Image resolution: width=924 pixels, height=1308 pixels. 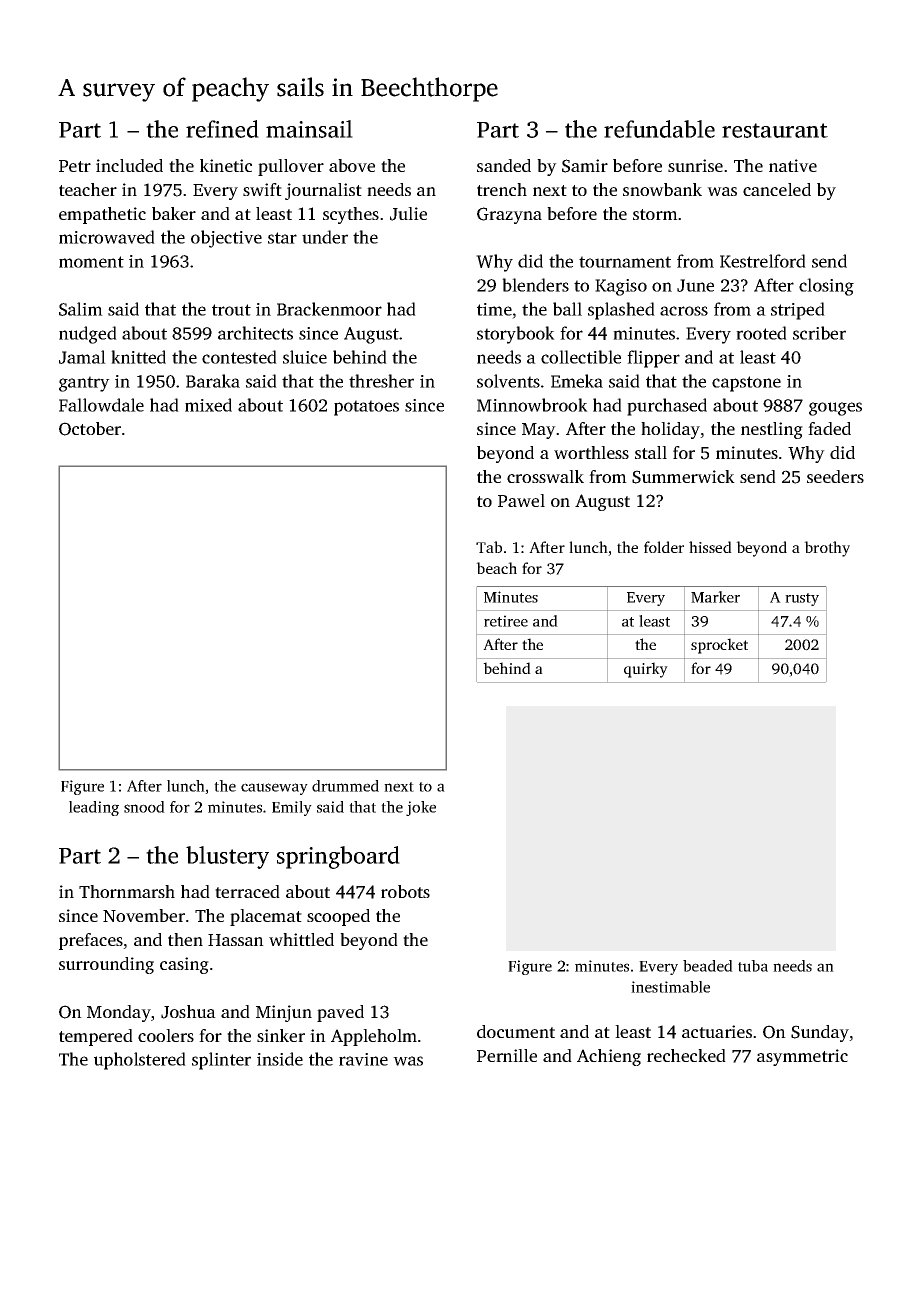 What do you see at coordinates (222, 129) in the image?
I see `refined` at bounding box center [222, 129].
